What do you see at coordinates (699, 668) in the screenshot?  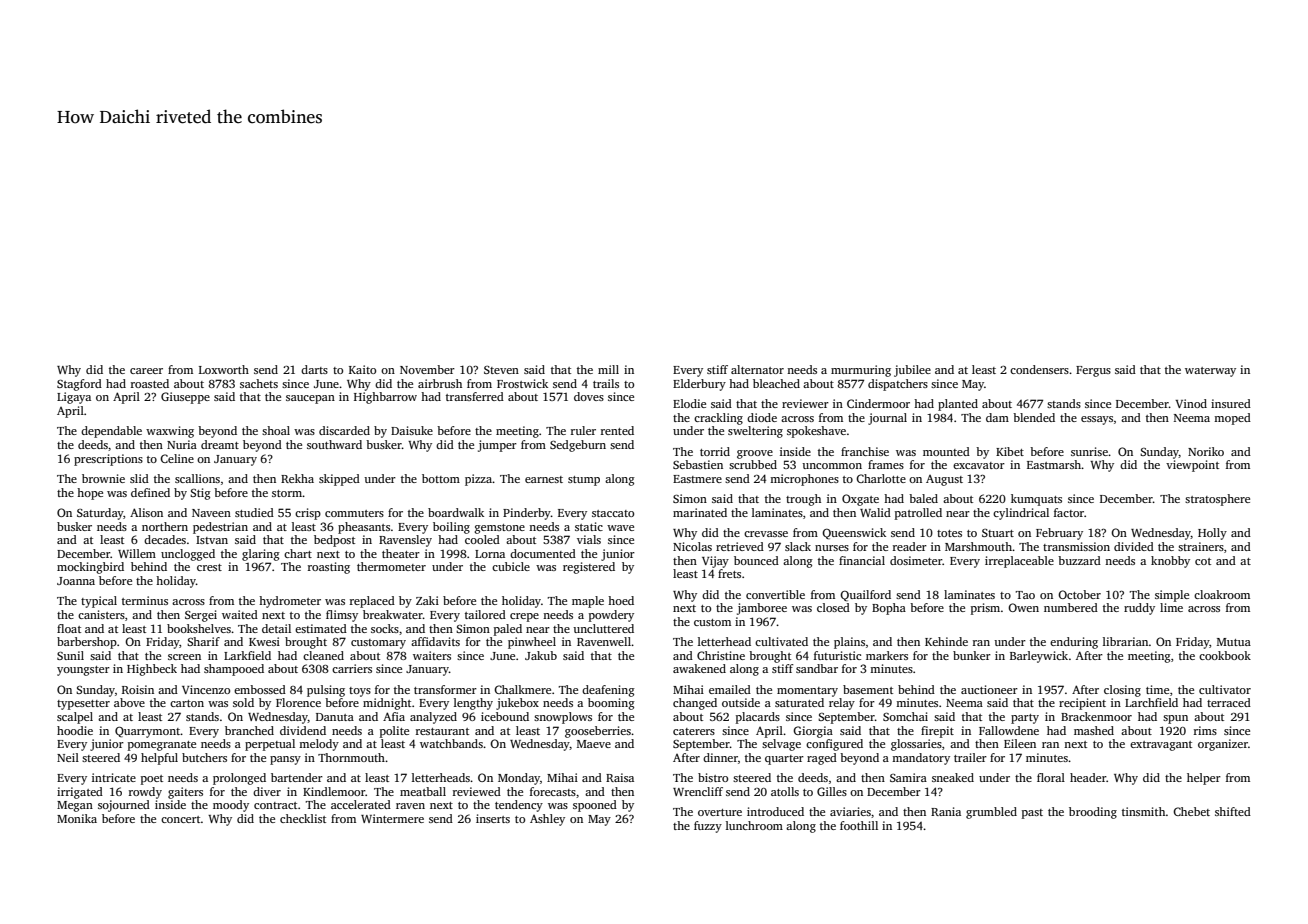 I see `awakened` at bounding box center [699, 668].
